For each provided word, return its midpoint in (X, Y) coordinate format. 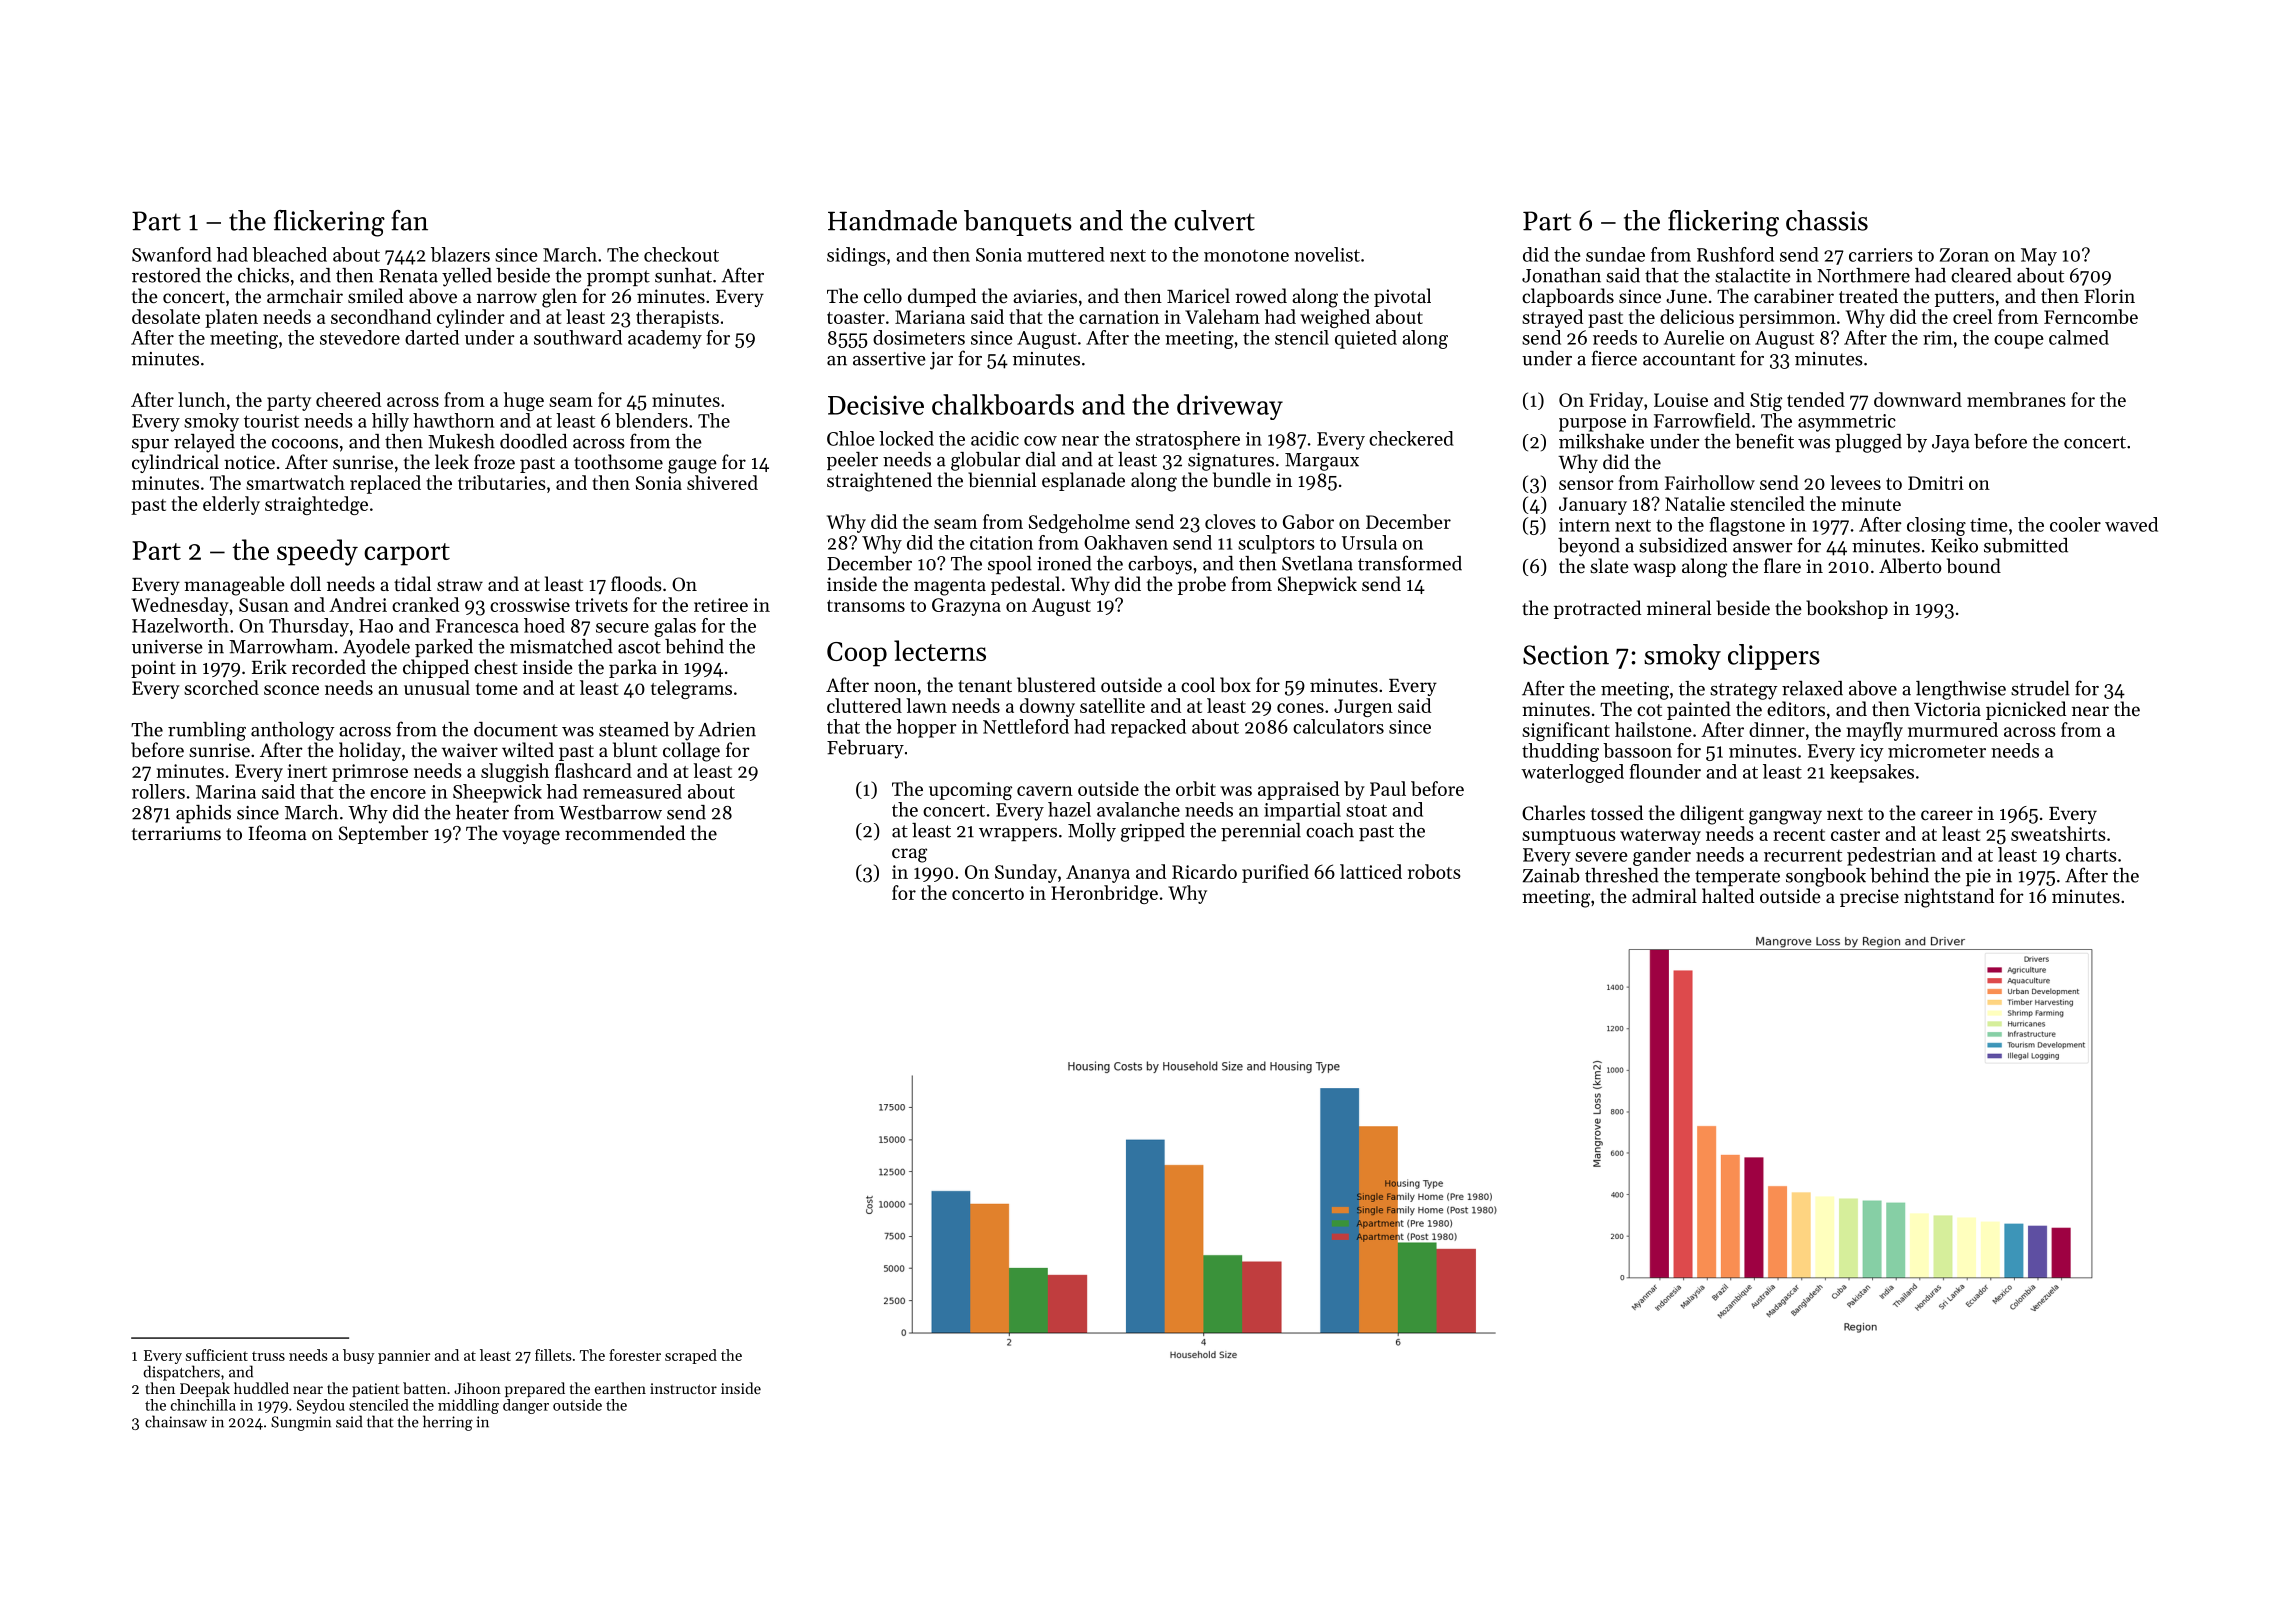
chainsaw (176, 1421)
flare (1782, 565)
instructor (683, 1388)
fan (409, 220)
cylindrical (175, 463)
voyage (531, 837)
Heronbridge (1104, 894)
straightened (879, 482)
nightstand (1949, 898)
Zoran (1964, 255)
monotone (1246, 256)
